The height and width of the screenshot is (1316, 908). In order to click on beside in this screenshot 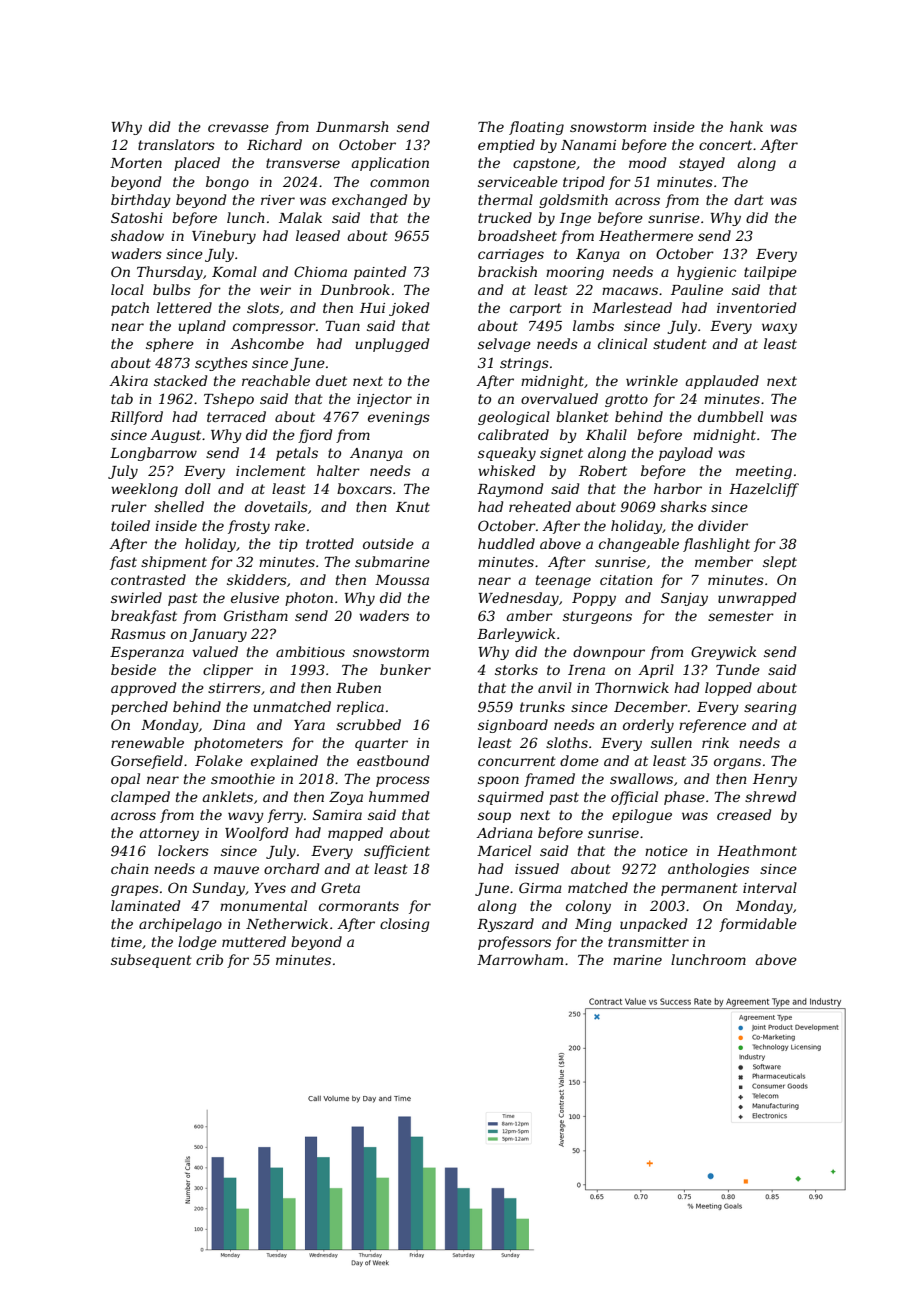, I will do `click(133, 669)`.
